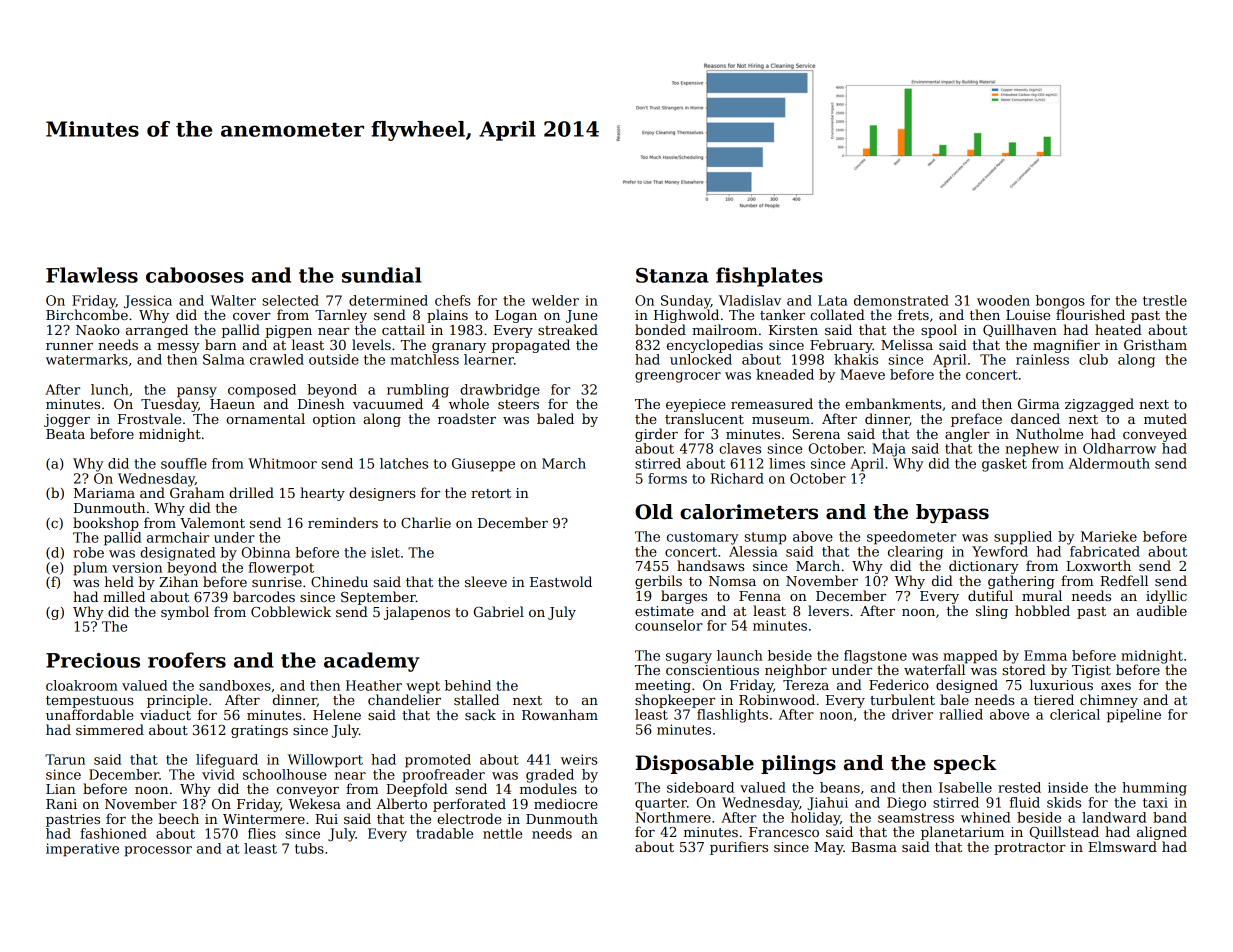 Image resolution: width=1233 pixels, height=952 pixels. Describe the element at coordinates (1098, 565) in the screenshot. I see `Loxworth` at that location.
